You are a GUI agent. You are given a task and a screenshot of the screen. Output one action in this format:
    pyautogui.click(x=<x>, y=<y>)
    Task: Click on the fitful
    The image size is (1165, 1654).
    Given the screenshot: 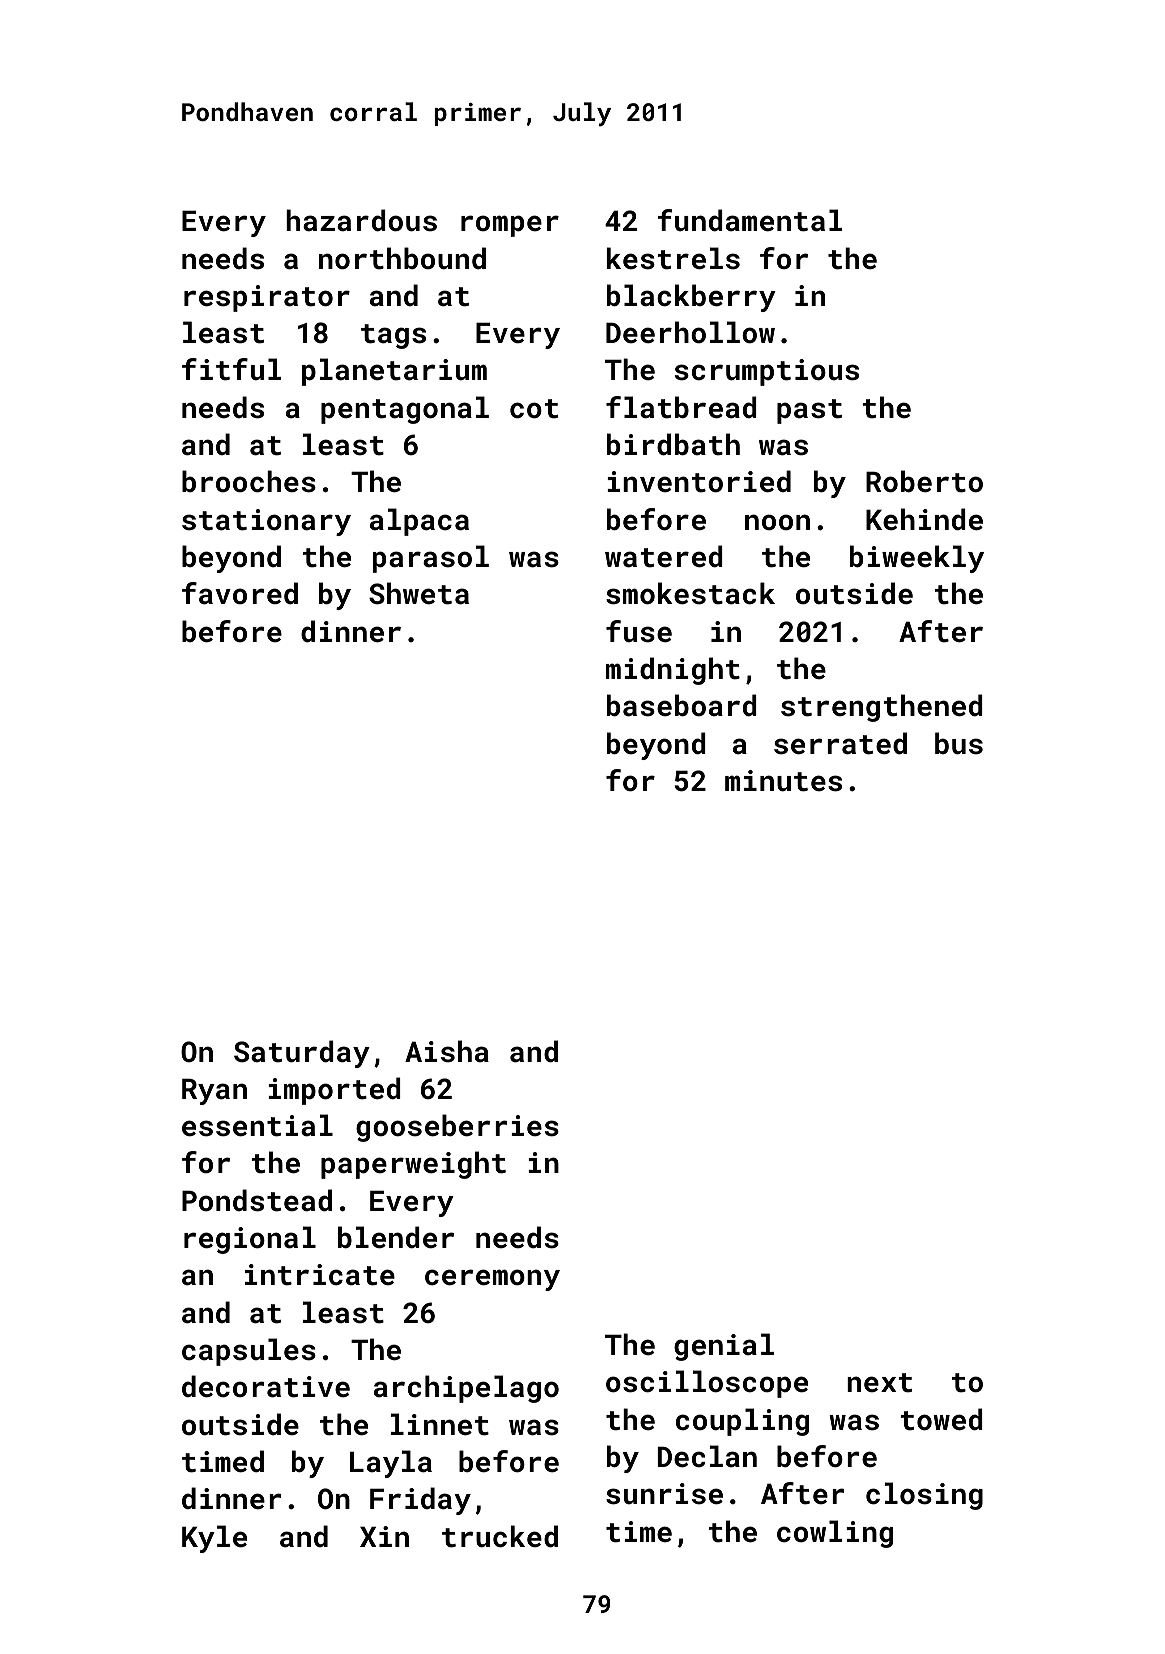 What is the action you would take?
    pyautogui.click(x=231, y=369)
